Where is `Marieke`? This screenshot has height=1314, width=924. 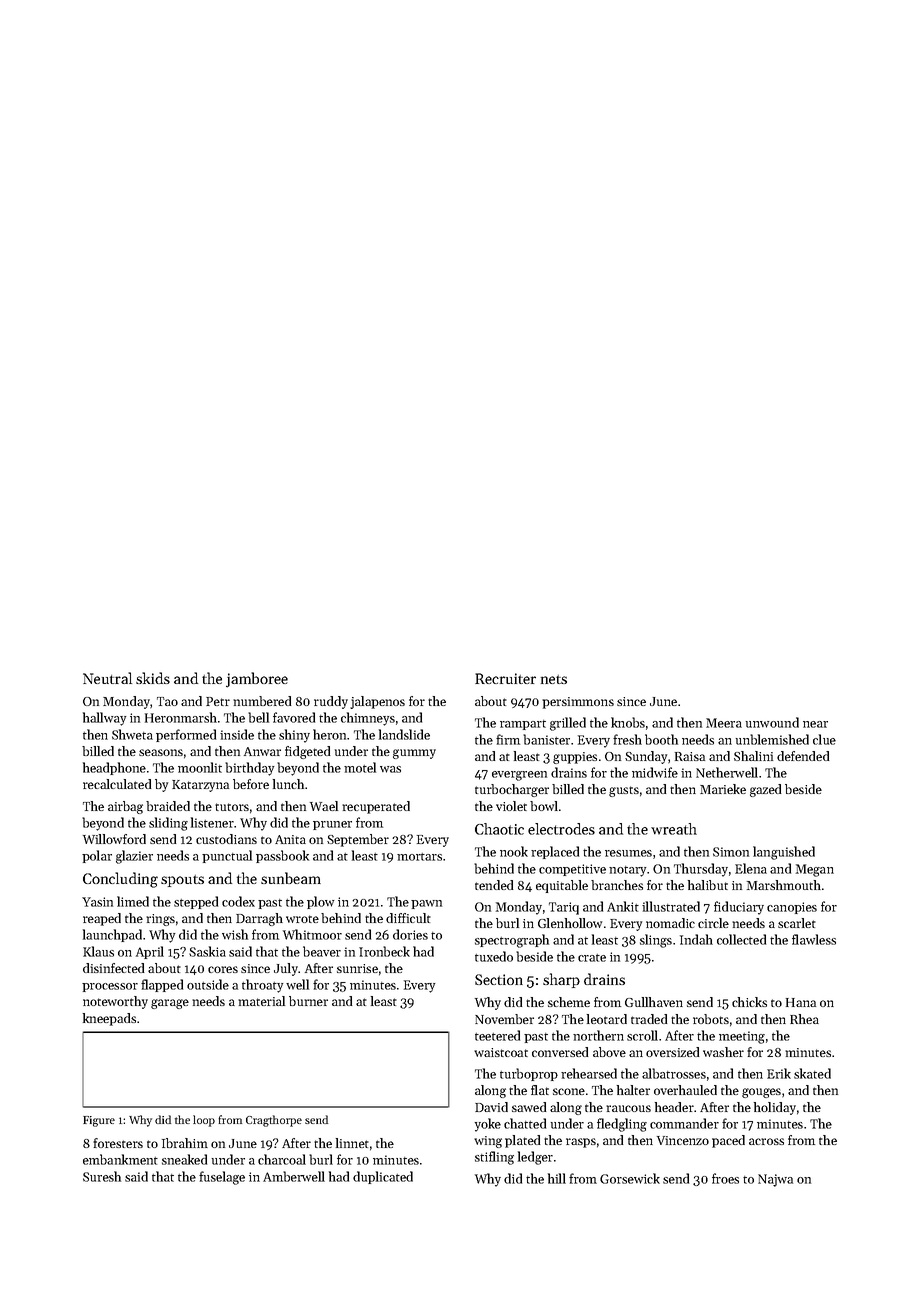 Marieke is located at coordinates (723, 789).
